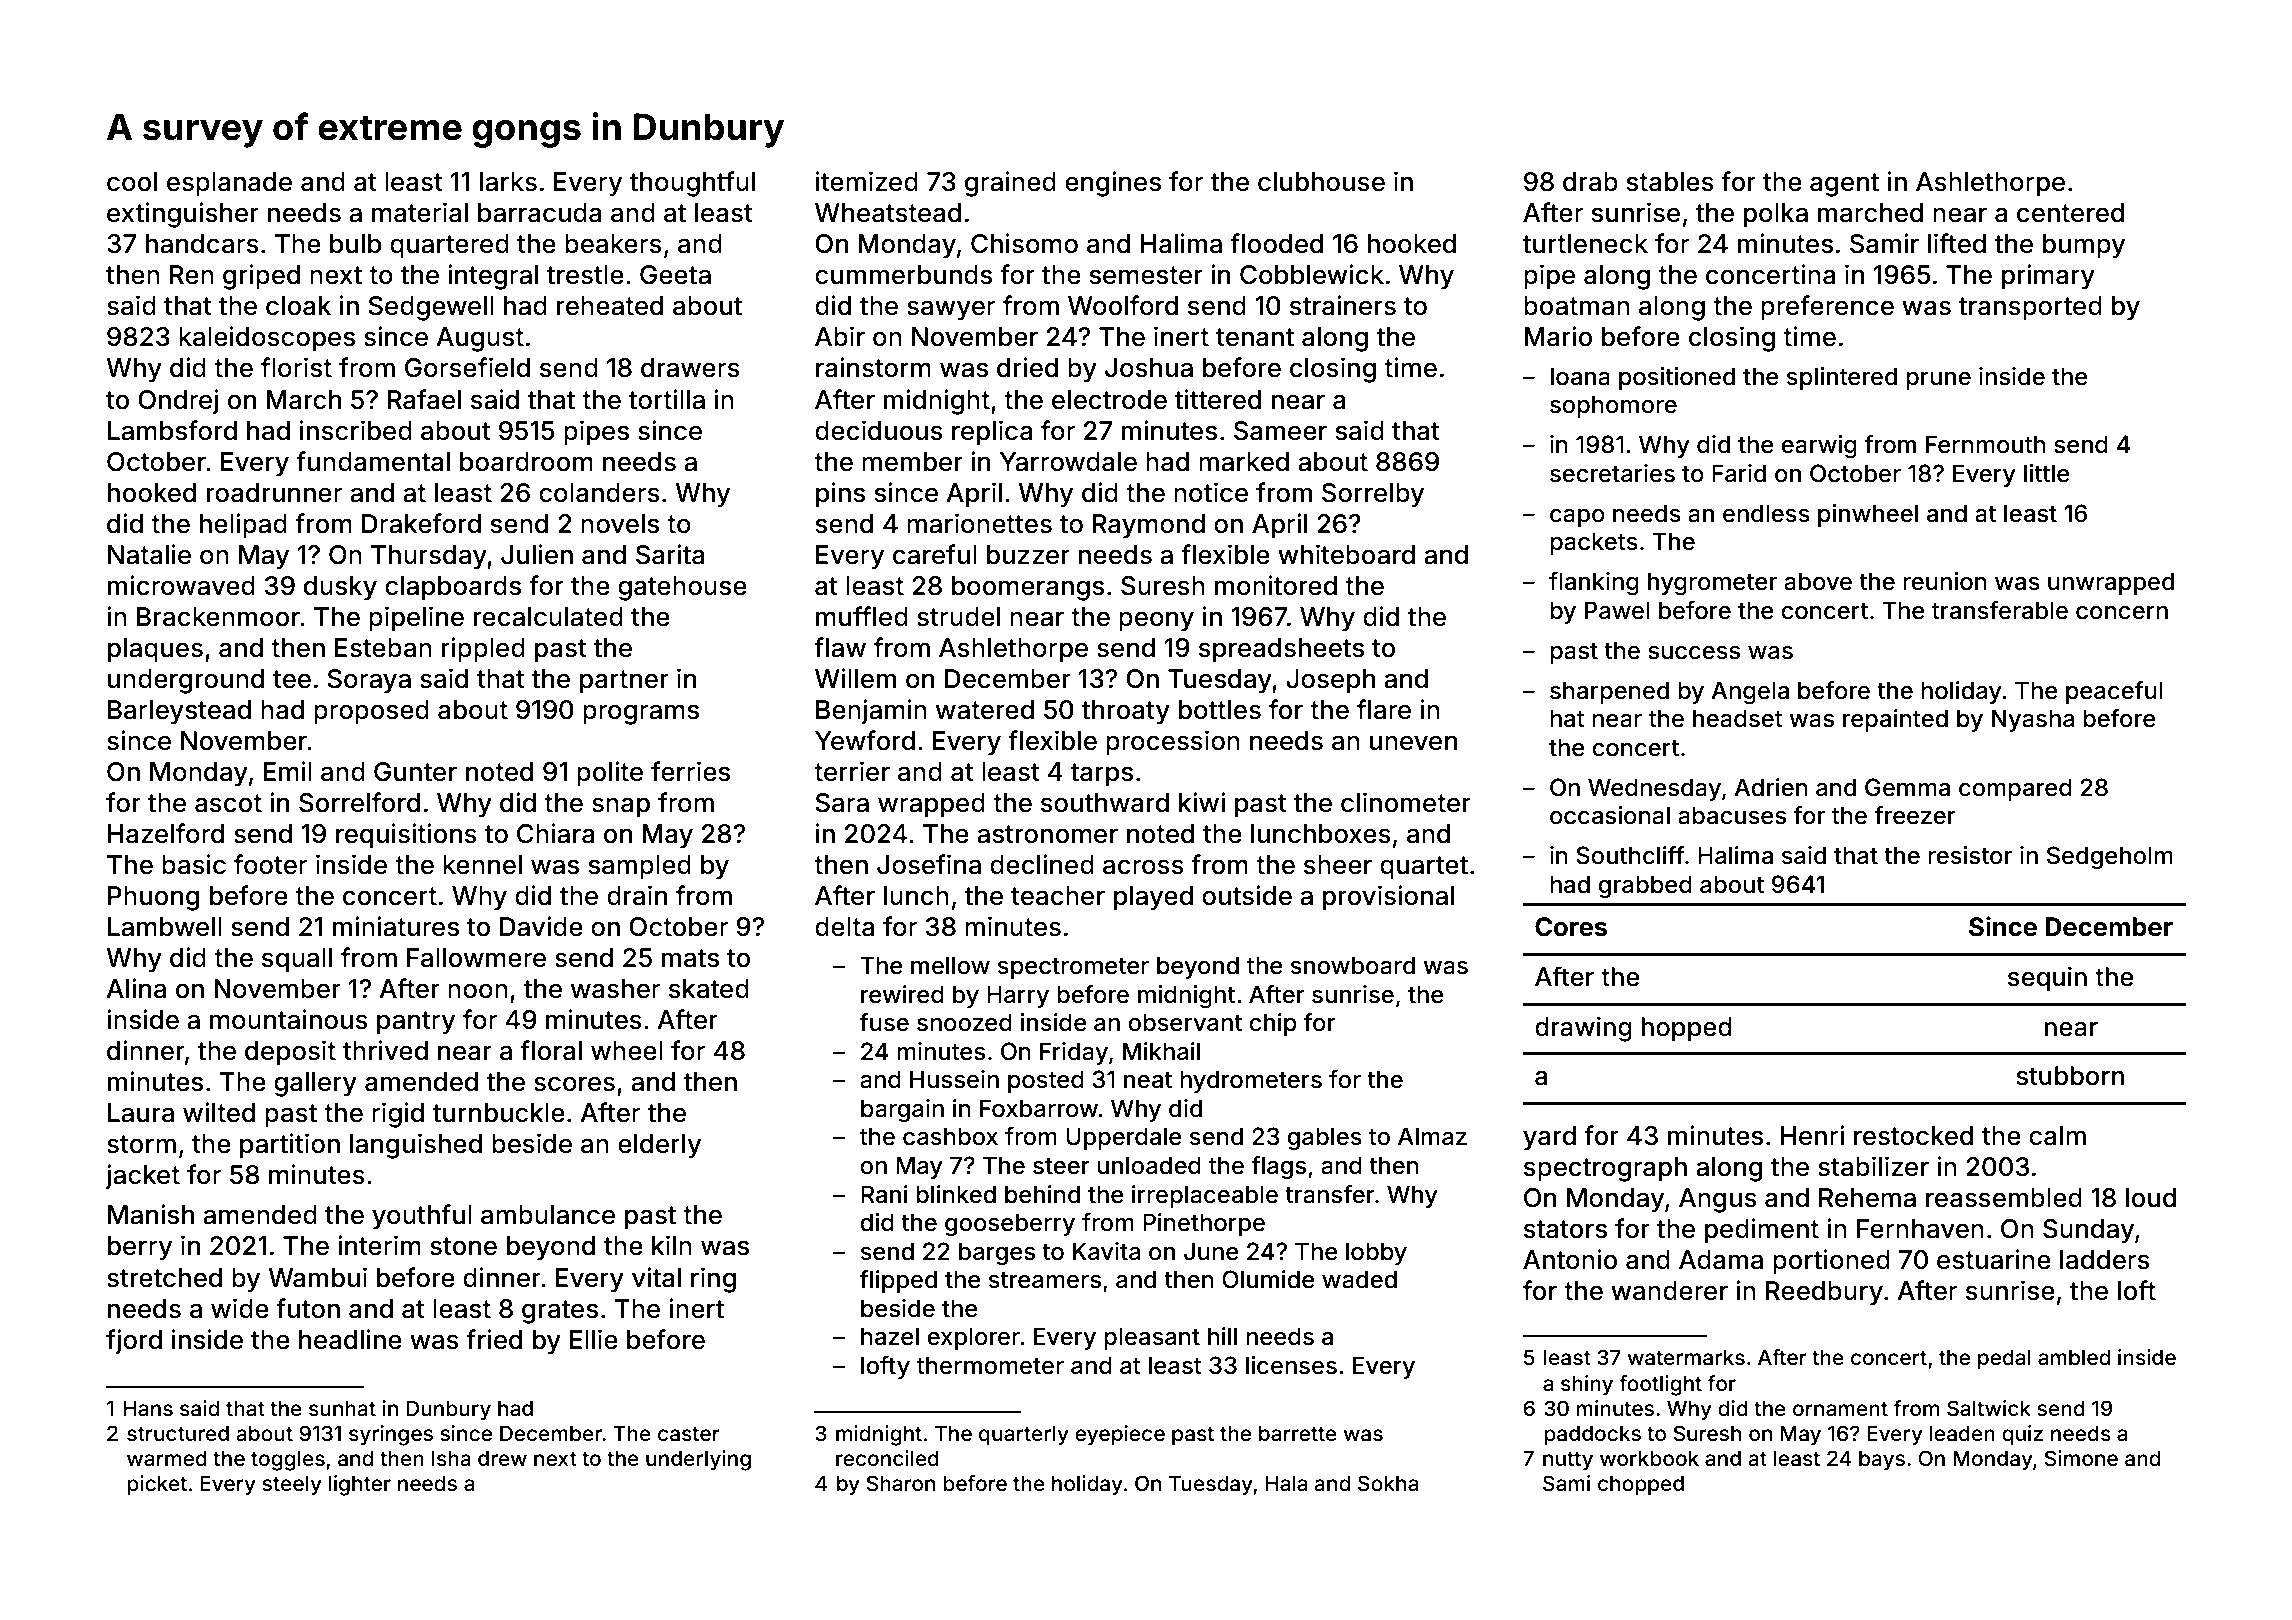  I want to click on Fallowmere, so click(476, 958).
